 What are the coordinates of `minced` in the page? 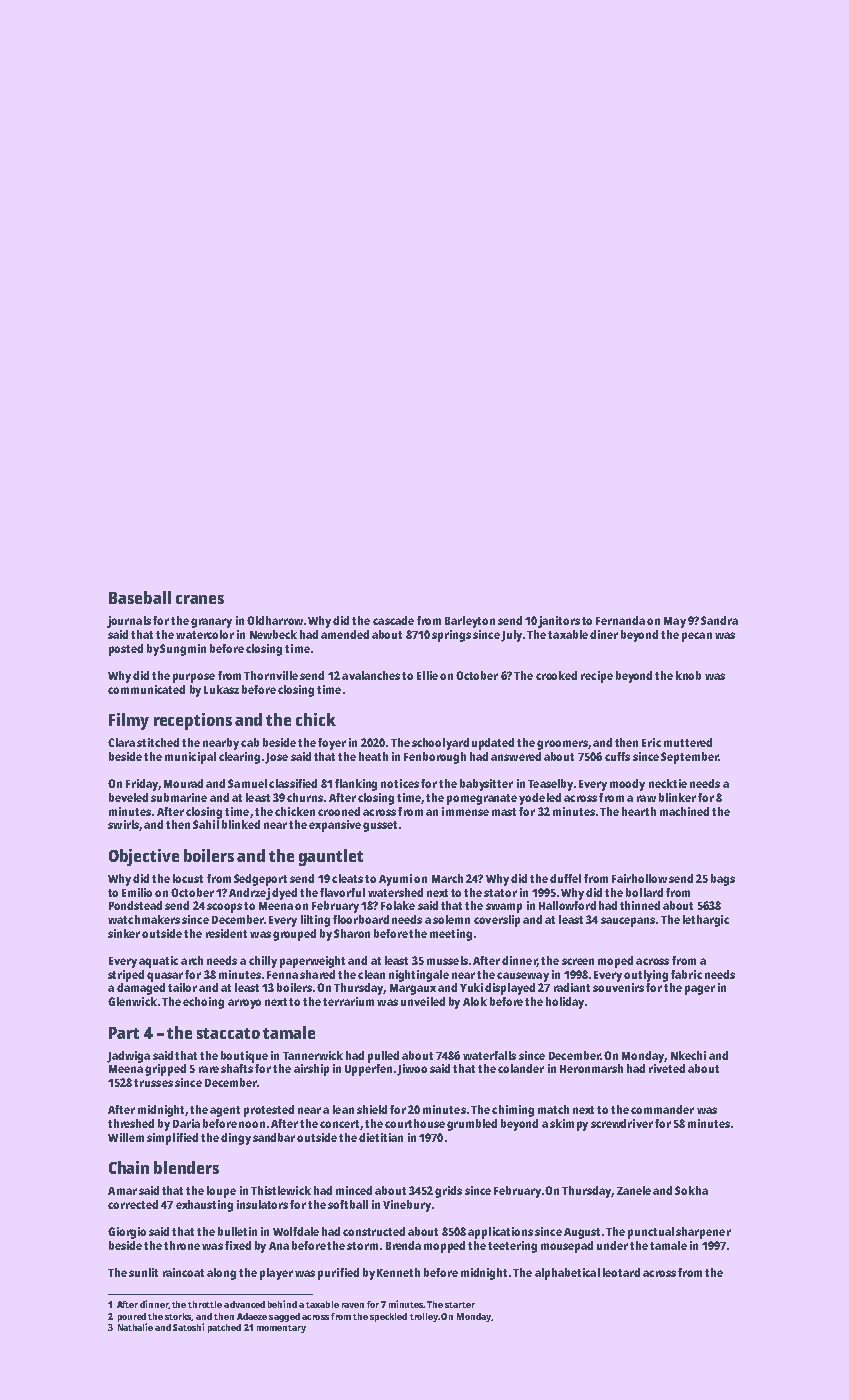 It's located at (354, 1190).
